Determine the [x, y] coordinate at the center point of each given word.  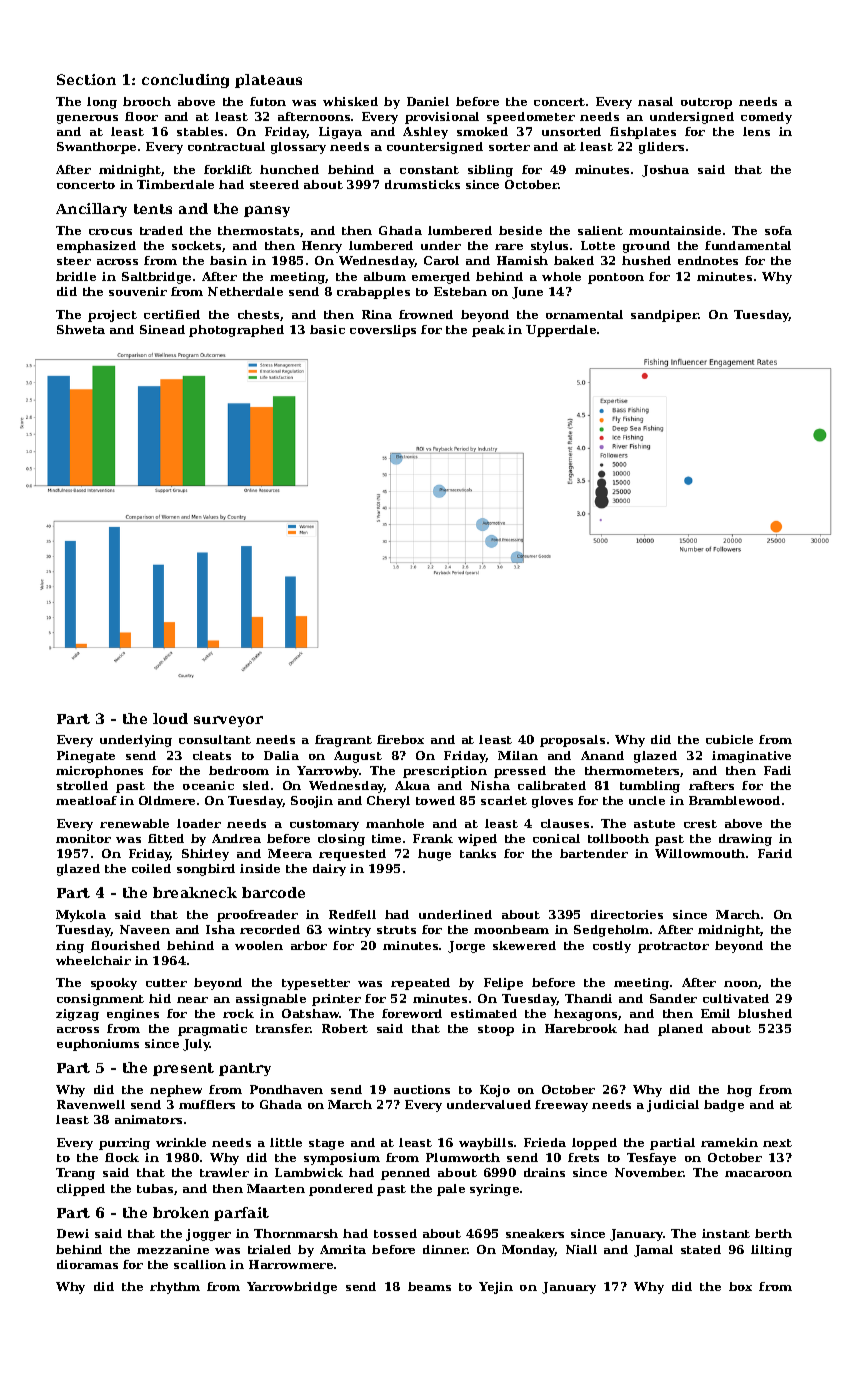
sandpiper [665, 316]
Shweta [81, 329]
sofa [778, 230]
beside [520, 230]
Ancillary [91, 210]
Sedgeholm [611, 931]
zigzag [77, 1015]
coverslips [383, 331]
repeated [420, 984]
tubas [155, 1188]
